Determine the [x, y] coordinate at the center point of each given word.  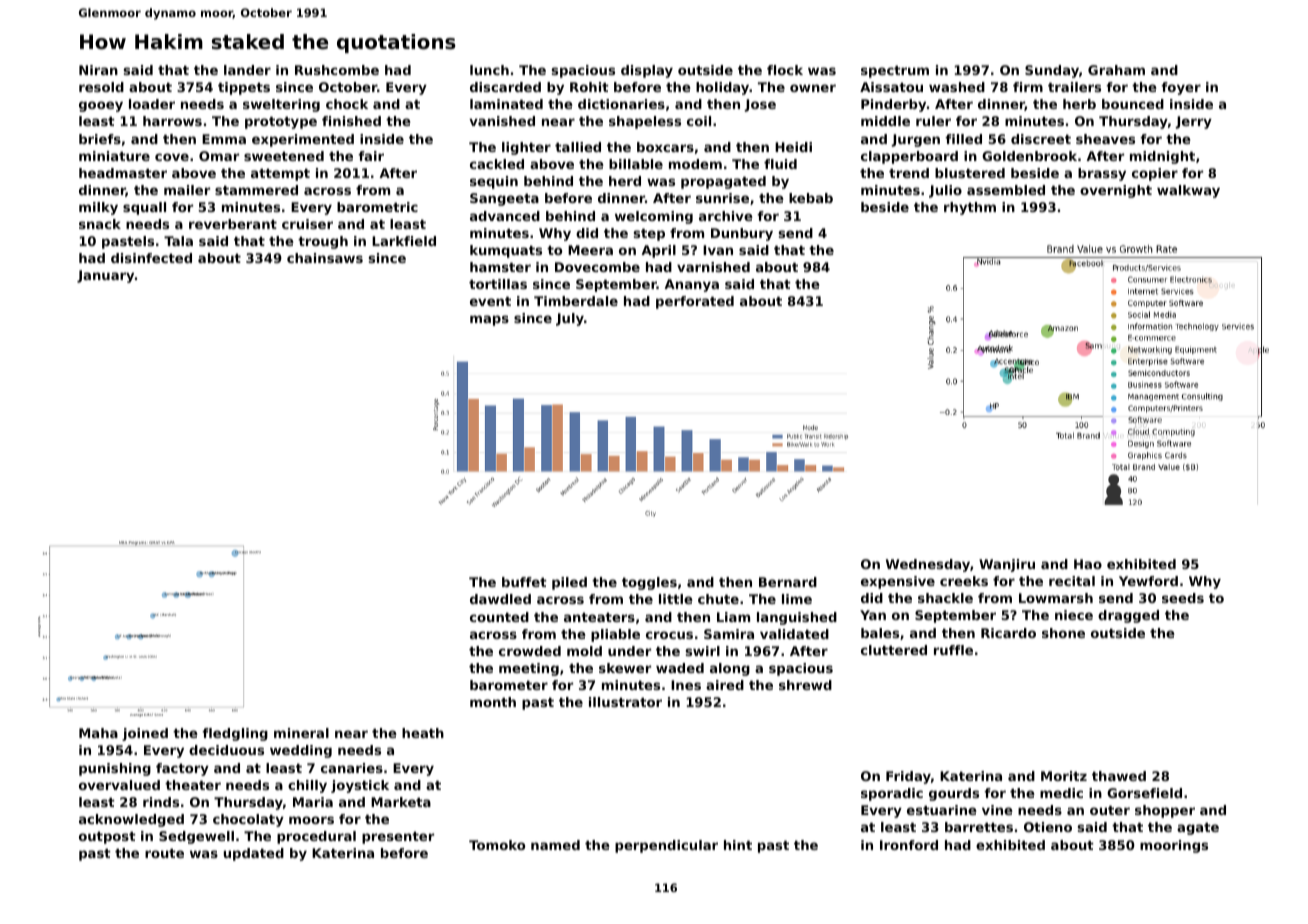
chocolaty [248, 820]
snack [100, 224]
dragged [1128, 616]
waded [680, 668]
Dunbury [742, 234]
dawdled [500, 599]
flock [785, 70]
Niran [98, 70]
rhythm [970, 208]
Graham [1116, 70]
